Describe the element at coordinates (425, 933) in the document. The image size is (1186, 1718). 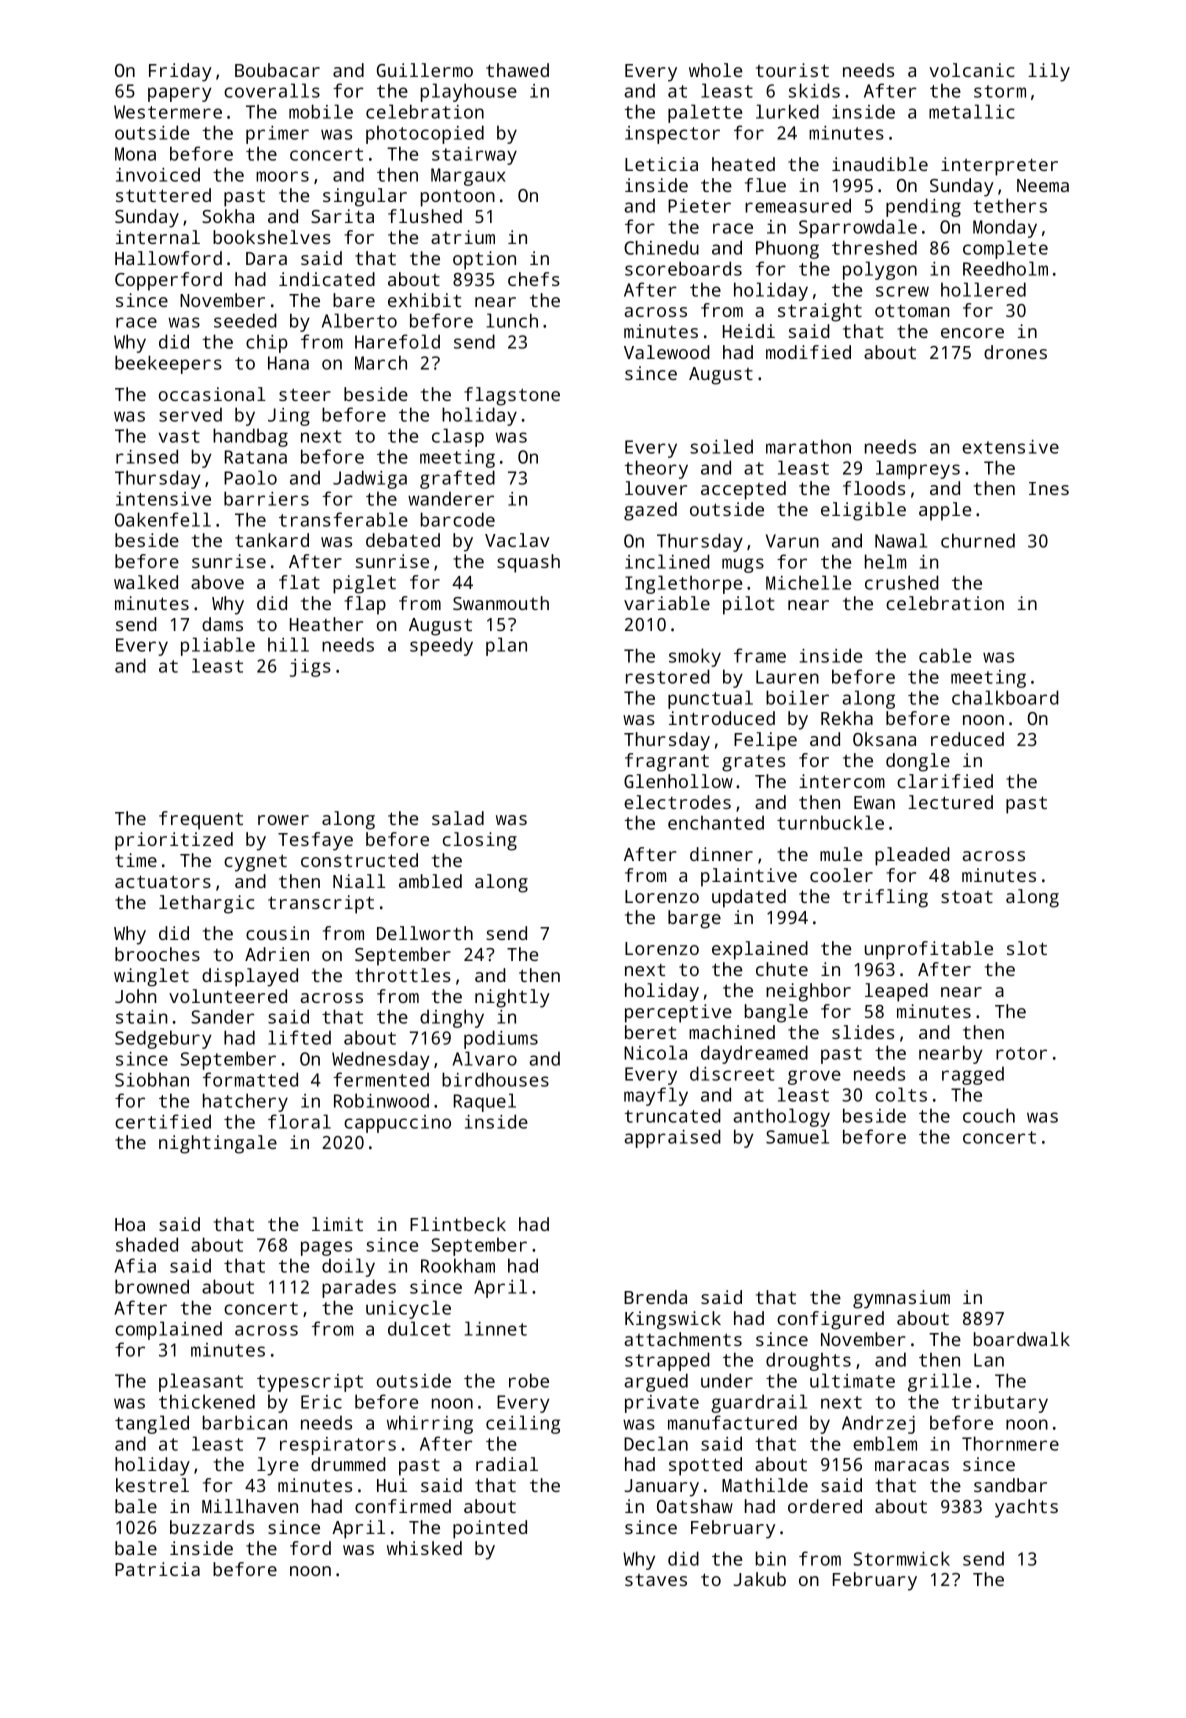
I see `Dellworth` at that location.
